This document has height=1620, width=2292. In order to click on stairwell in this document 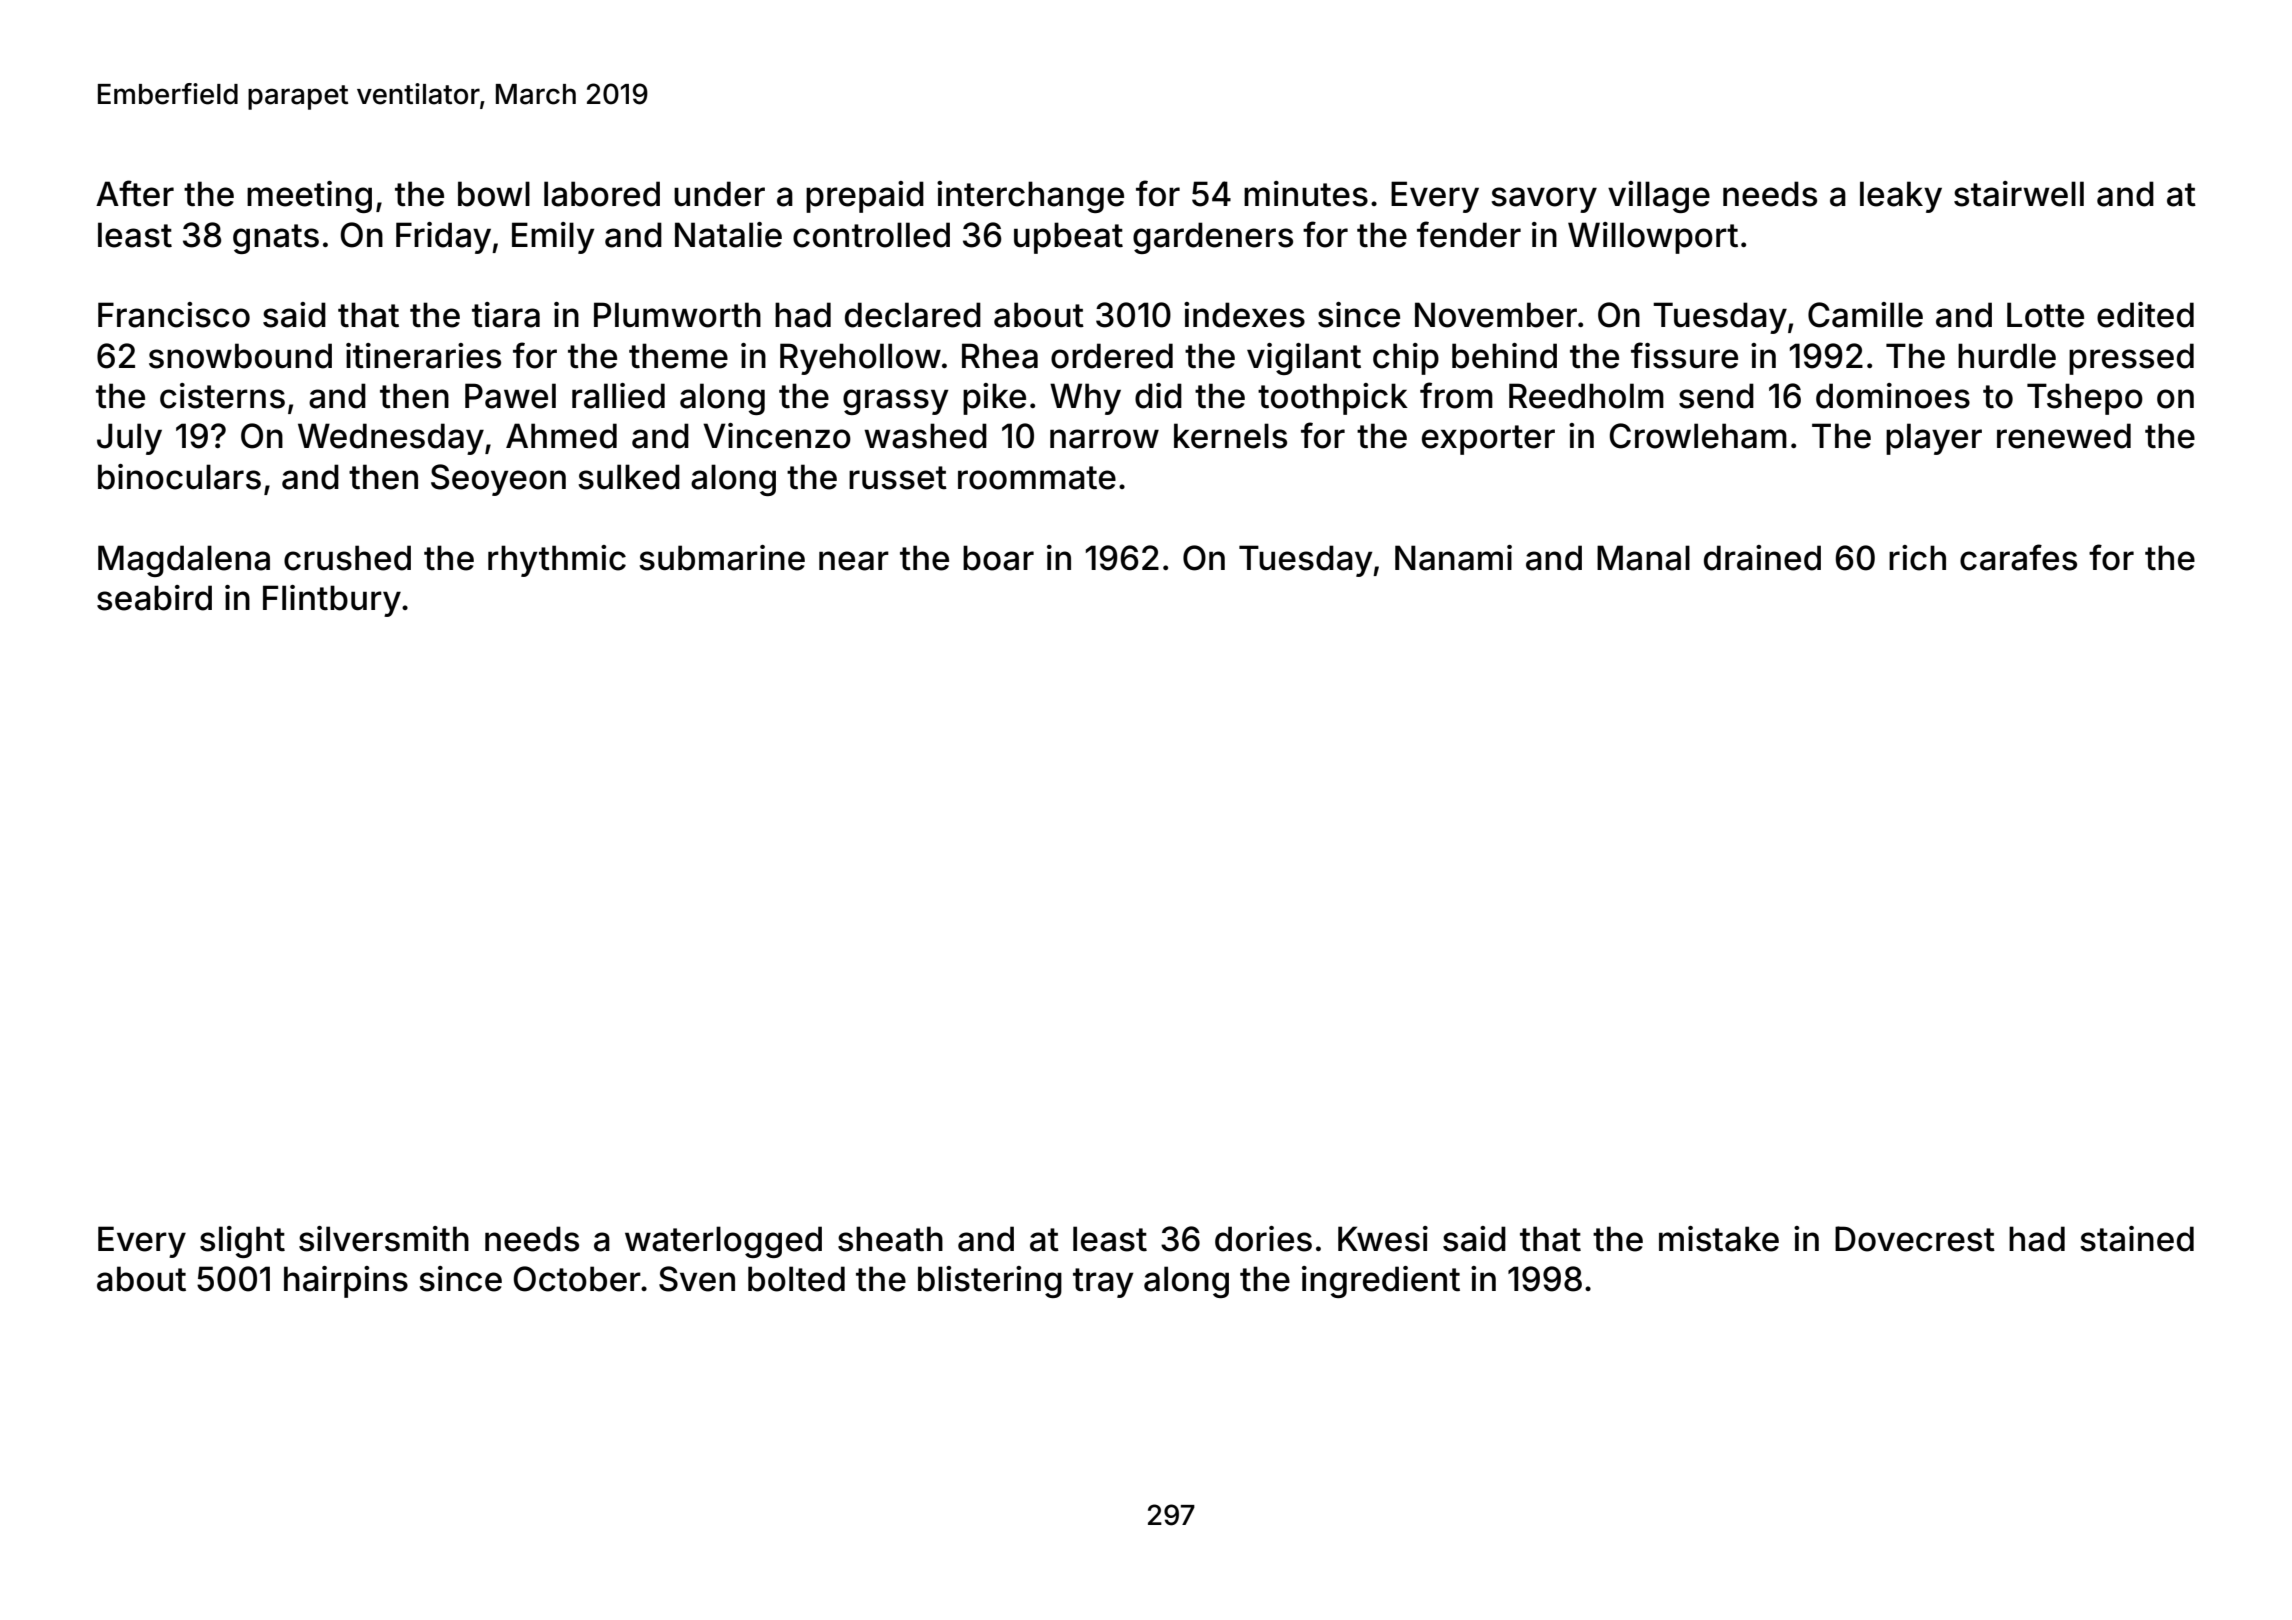, I will do `click(2019, 194)`.
